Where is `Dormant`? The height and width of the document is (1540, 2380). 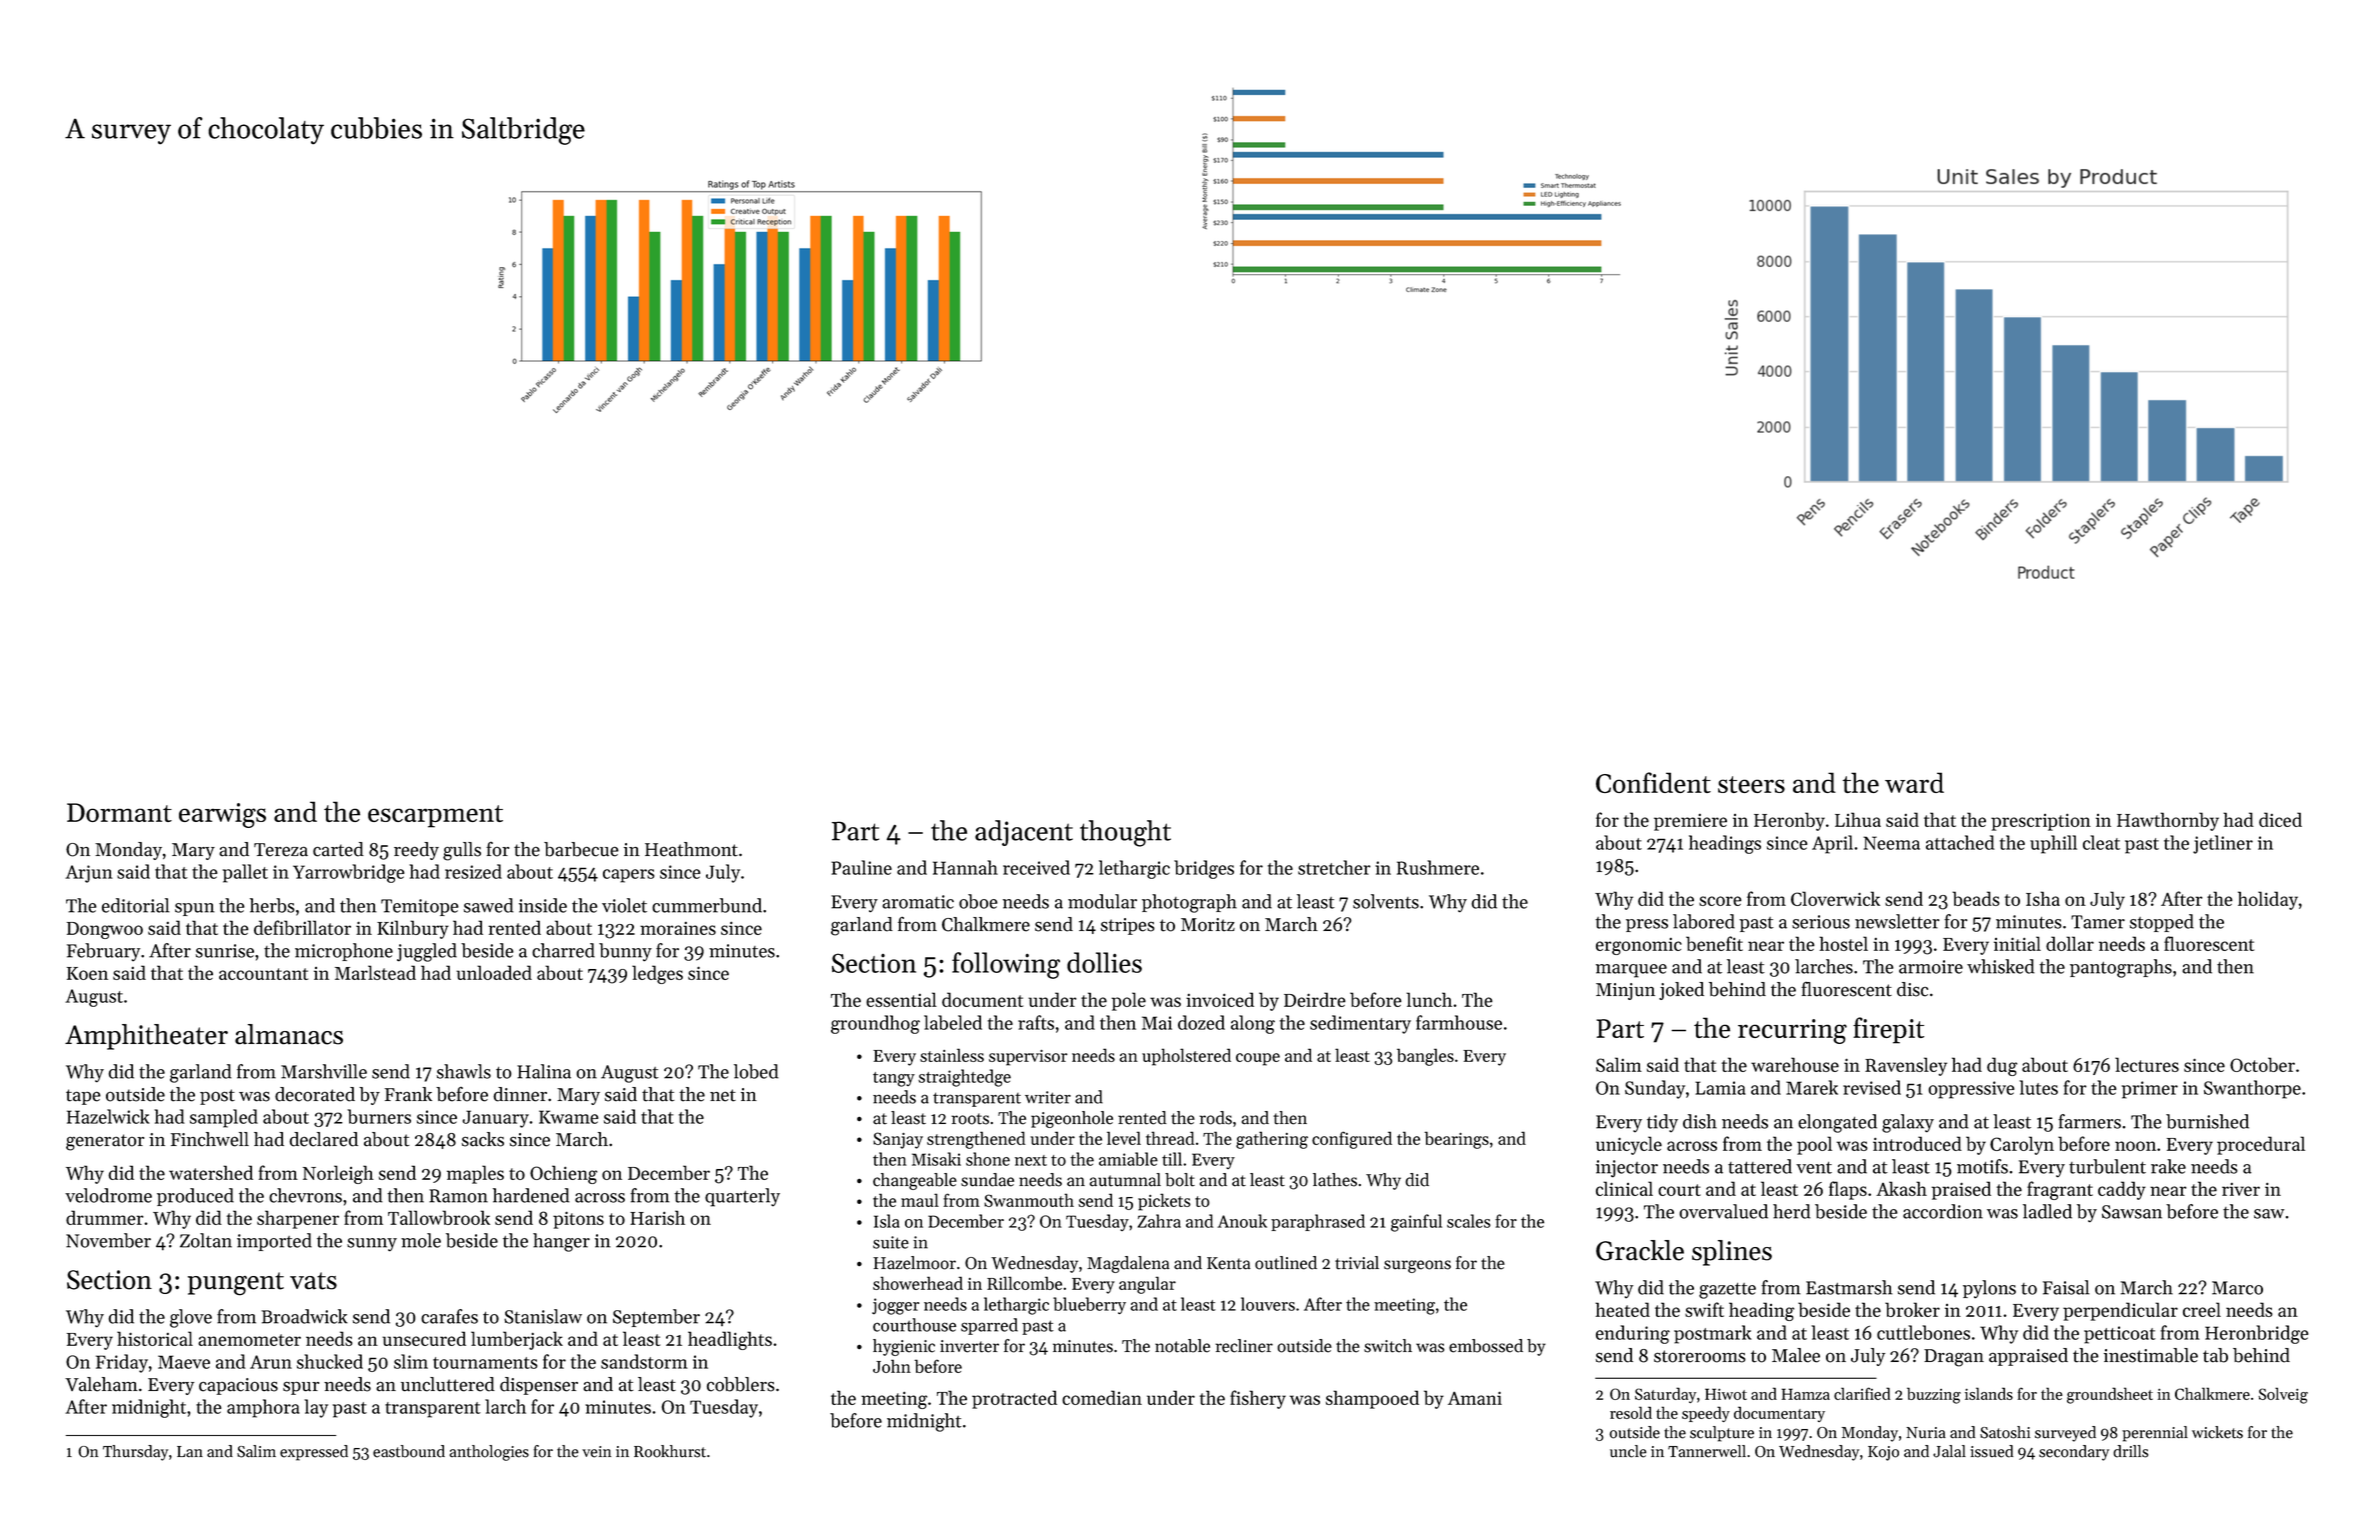 Dormant is located at coordinates (119, 812).
